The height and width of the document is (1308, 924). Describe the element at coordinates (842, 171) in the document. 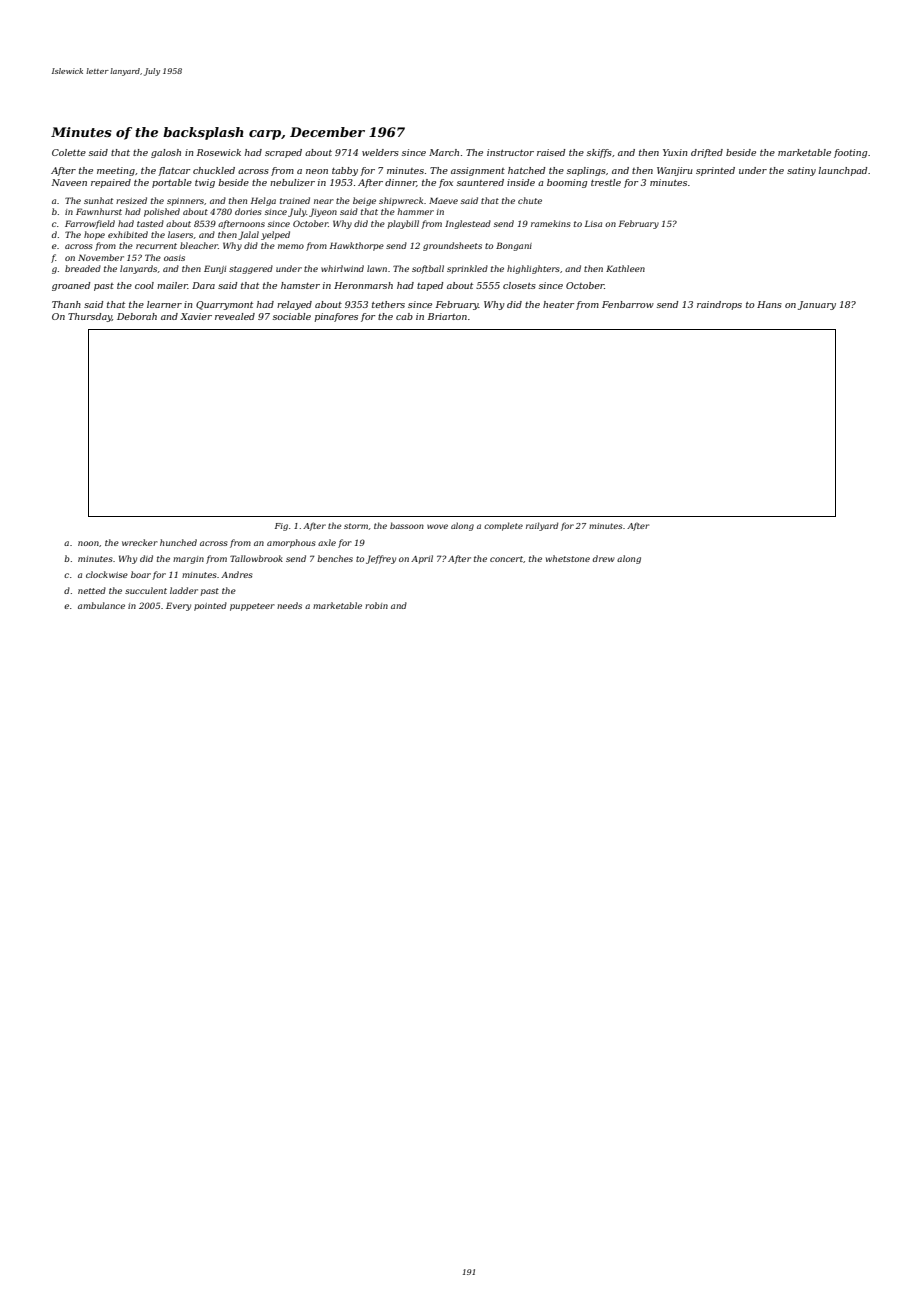

I see `launchpad` at that location.
